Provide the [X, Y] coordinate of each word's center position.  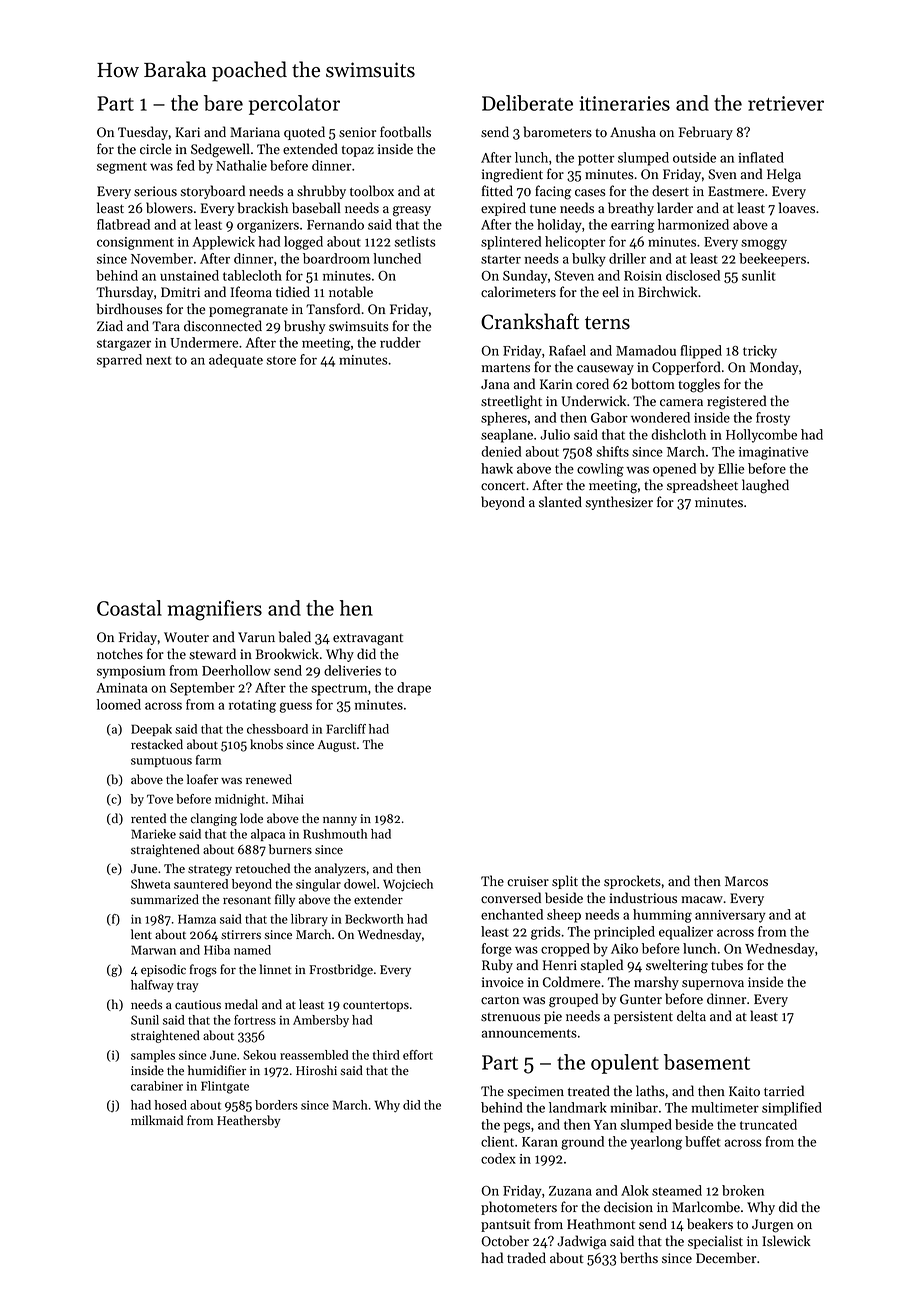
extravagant [368, 640]
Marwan [153, 950]
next [159, 360]
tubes [727, 965]
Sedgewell [220, 150]
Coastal [129, 608]
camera [681, 402]
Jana [495, 384]
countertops [376, 1006]
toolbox [372, 191]
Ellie [731, 468]
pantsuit [506, 1225]
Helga [784, 175]
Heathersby [248, 1121]
